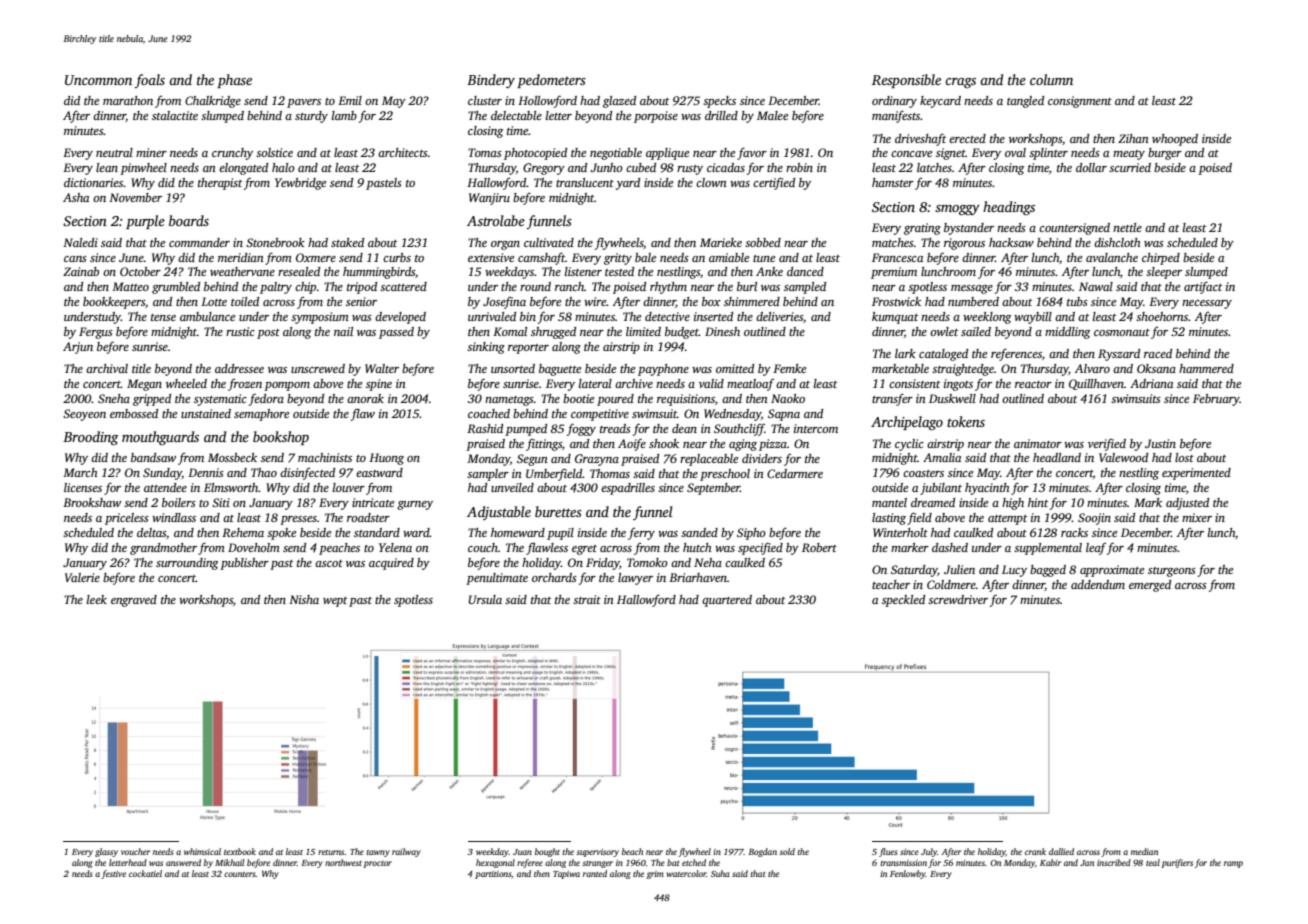 Image resolution: width=1308 pixels, height=924 pixels. Describe the element at coordinates (183, 862) in the screenshot. I see `answered` at that location.
